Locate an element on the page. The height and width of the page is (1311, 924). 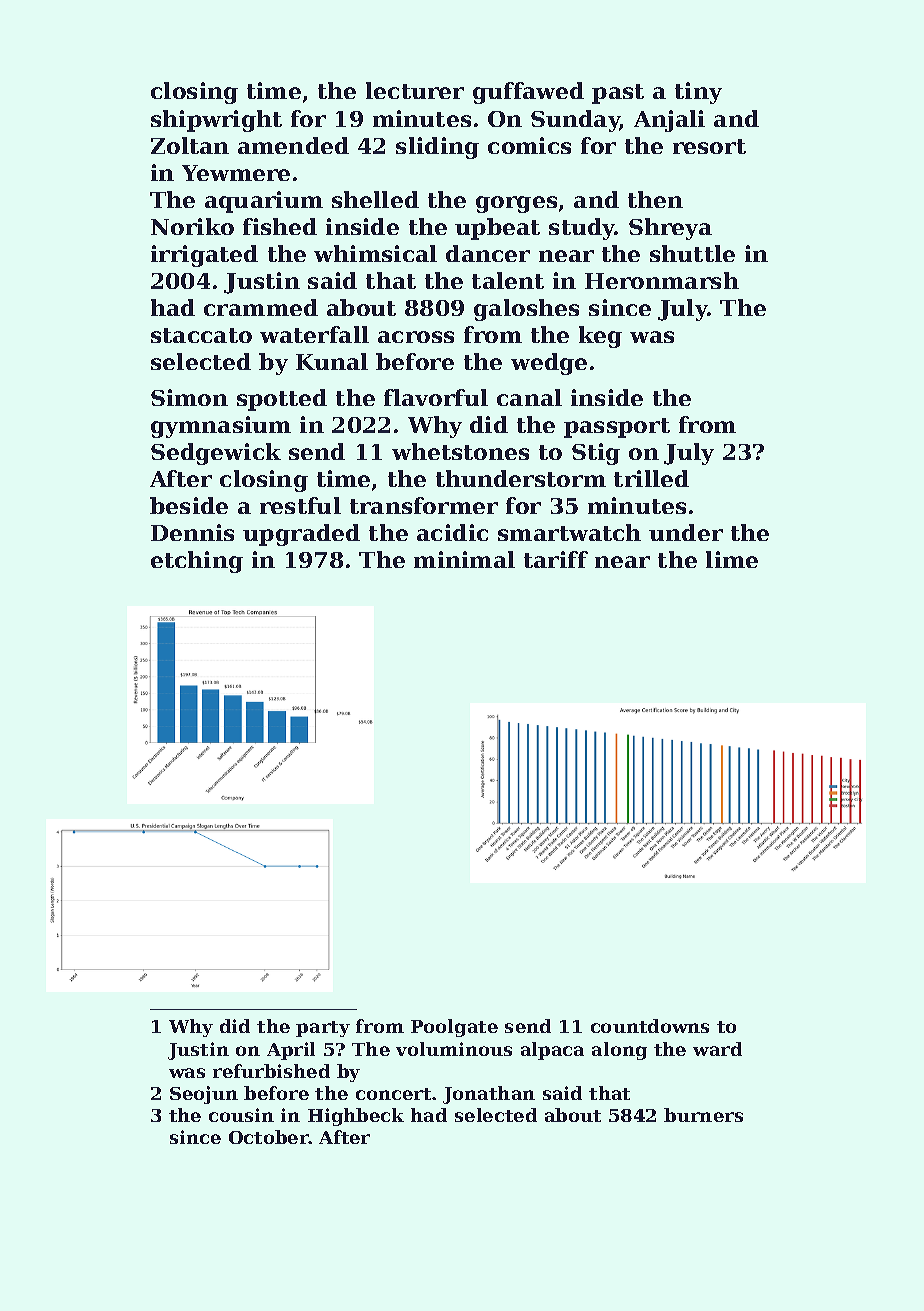
countdowns is located at coordinates (650, 1026).
